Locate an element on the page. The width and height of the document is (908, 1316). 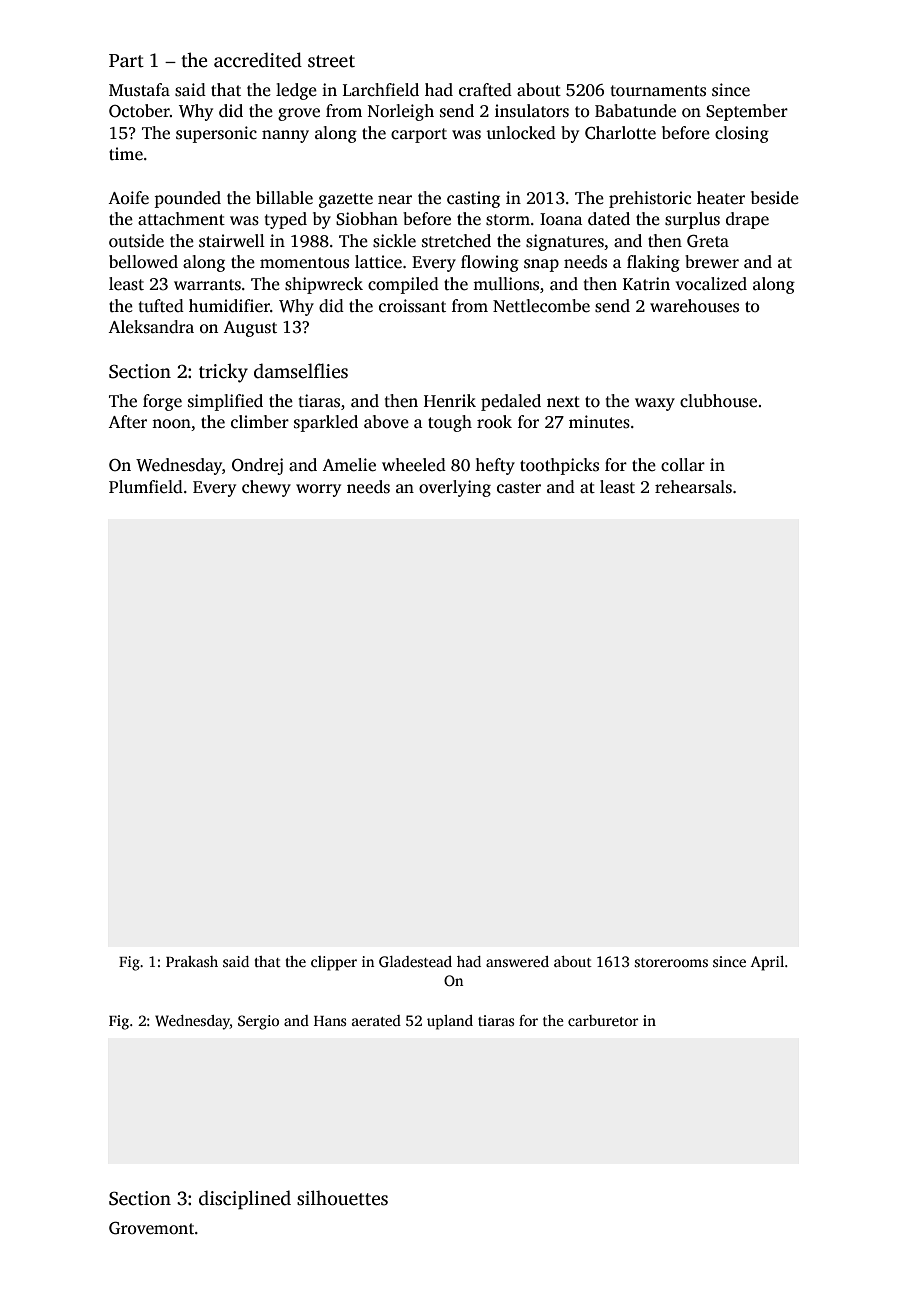
storerooms is located at coordinates (671, 962).
